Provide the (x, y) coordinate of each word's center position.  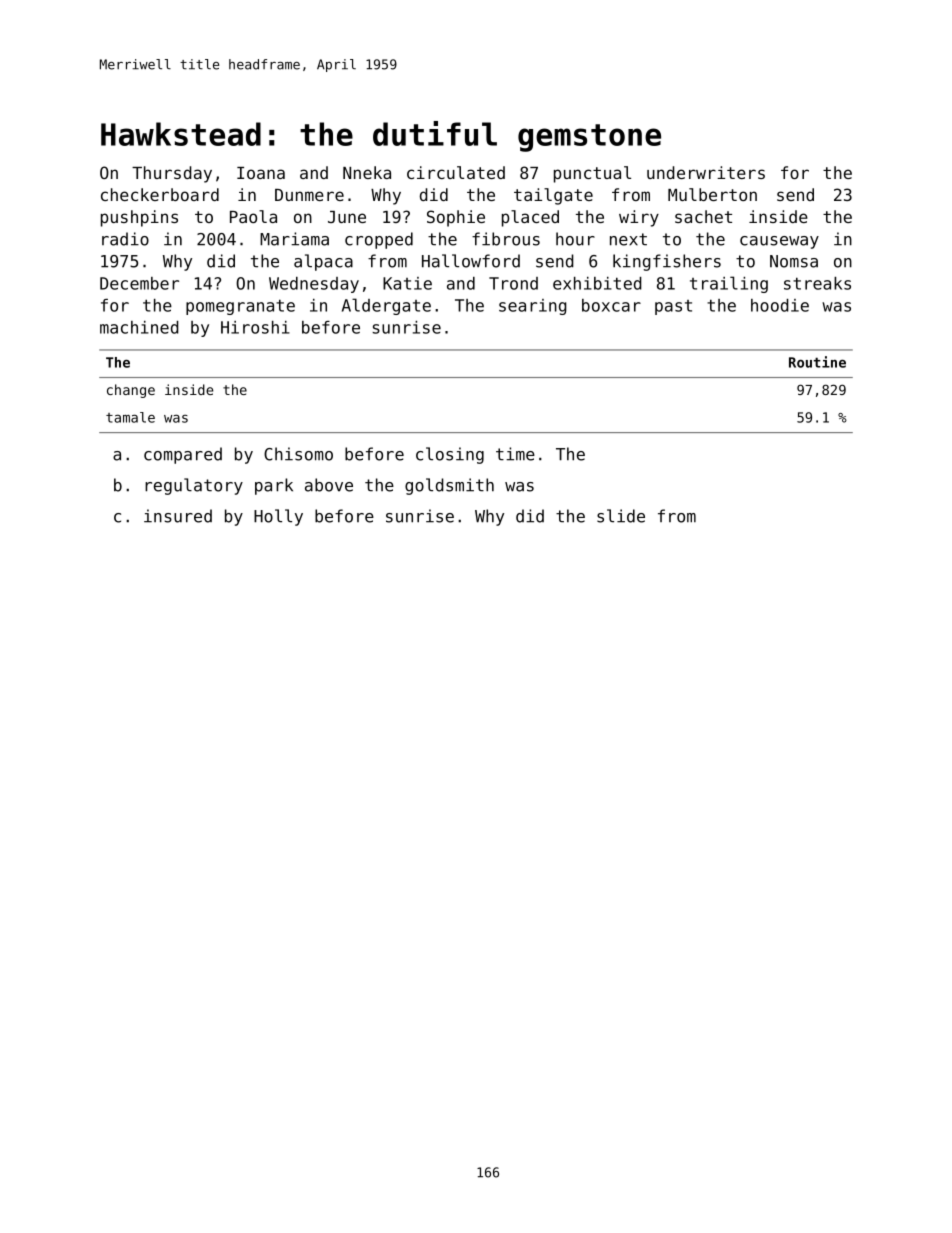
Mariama (294, 239)
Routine (817, 362)
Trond (513, 283)
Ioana (261, 173)
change (131, 391)
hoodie (780, 305)
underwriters (706, 172)
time (515, 454)
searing (533, 307)
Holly (278, 517)
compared (183, 455)
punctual (592, 174)
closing (450, 455)
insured (178, 516)
